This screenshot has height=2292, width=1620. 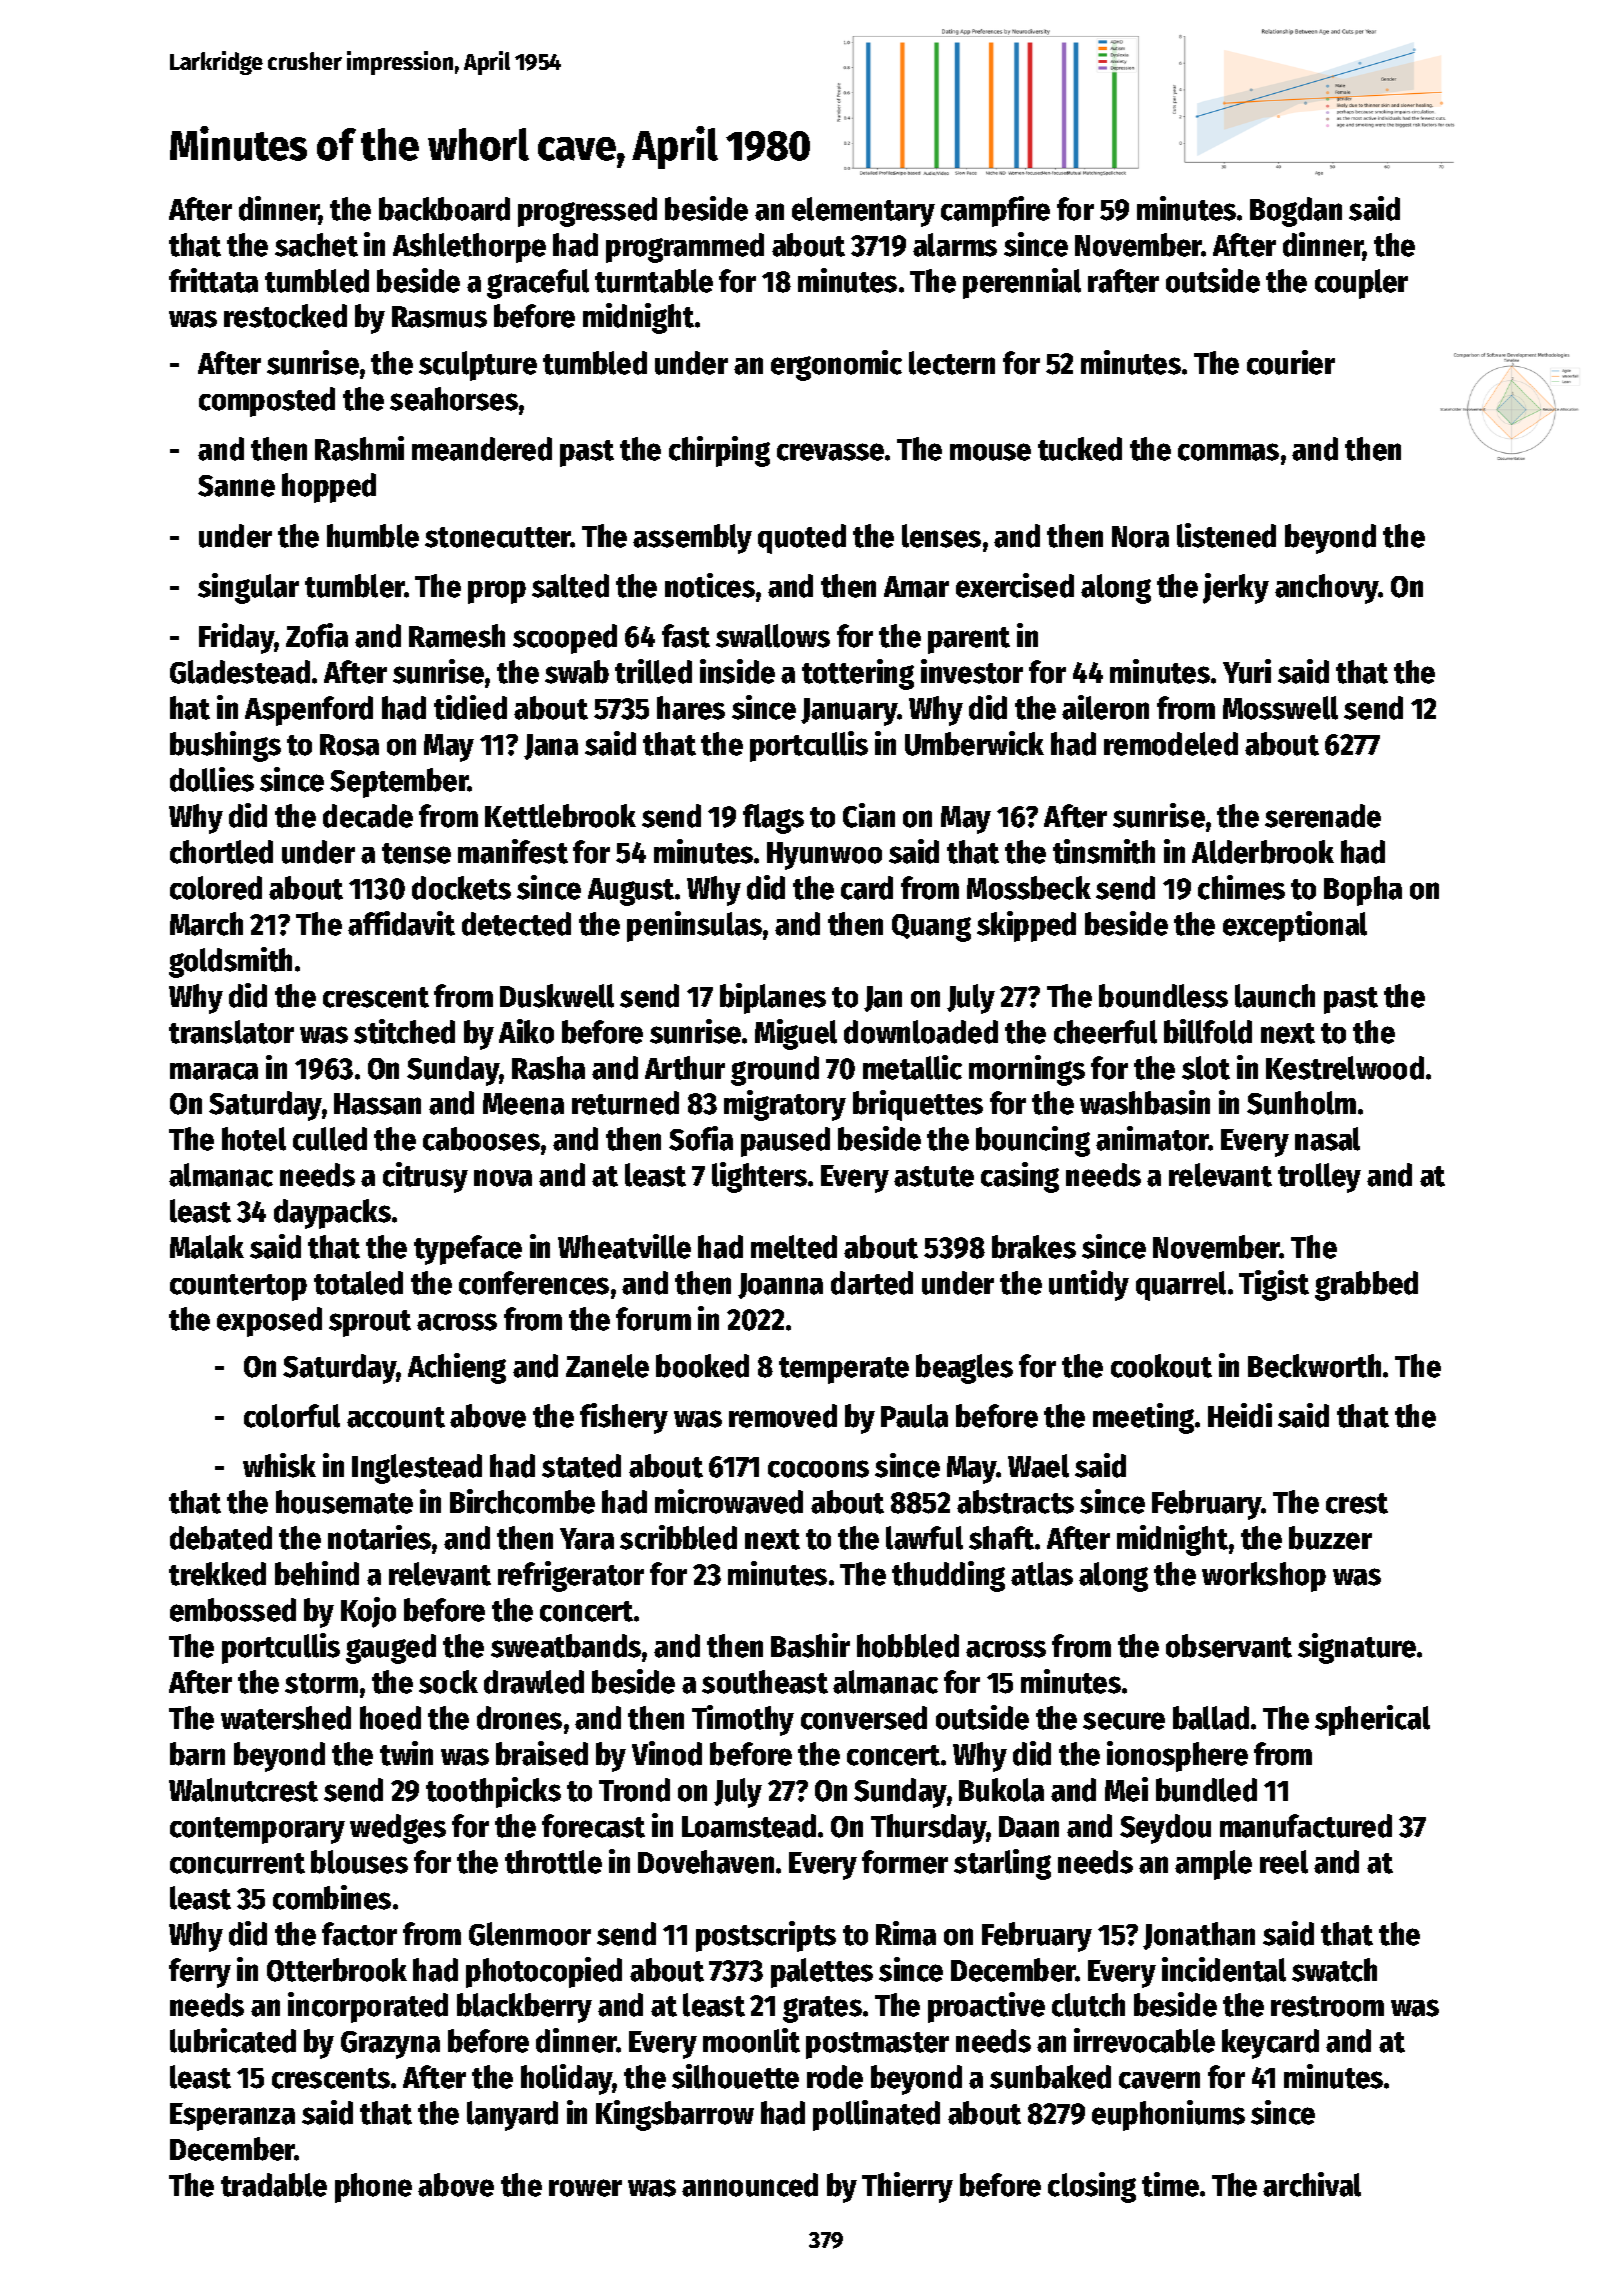 I want to click on Thierry, so click(x=907, y=2187).
